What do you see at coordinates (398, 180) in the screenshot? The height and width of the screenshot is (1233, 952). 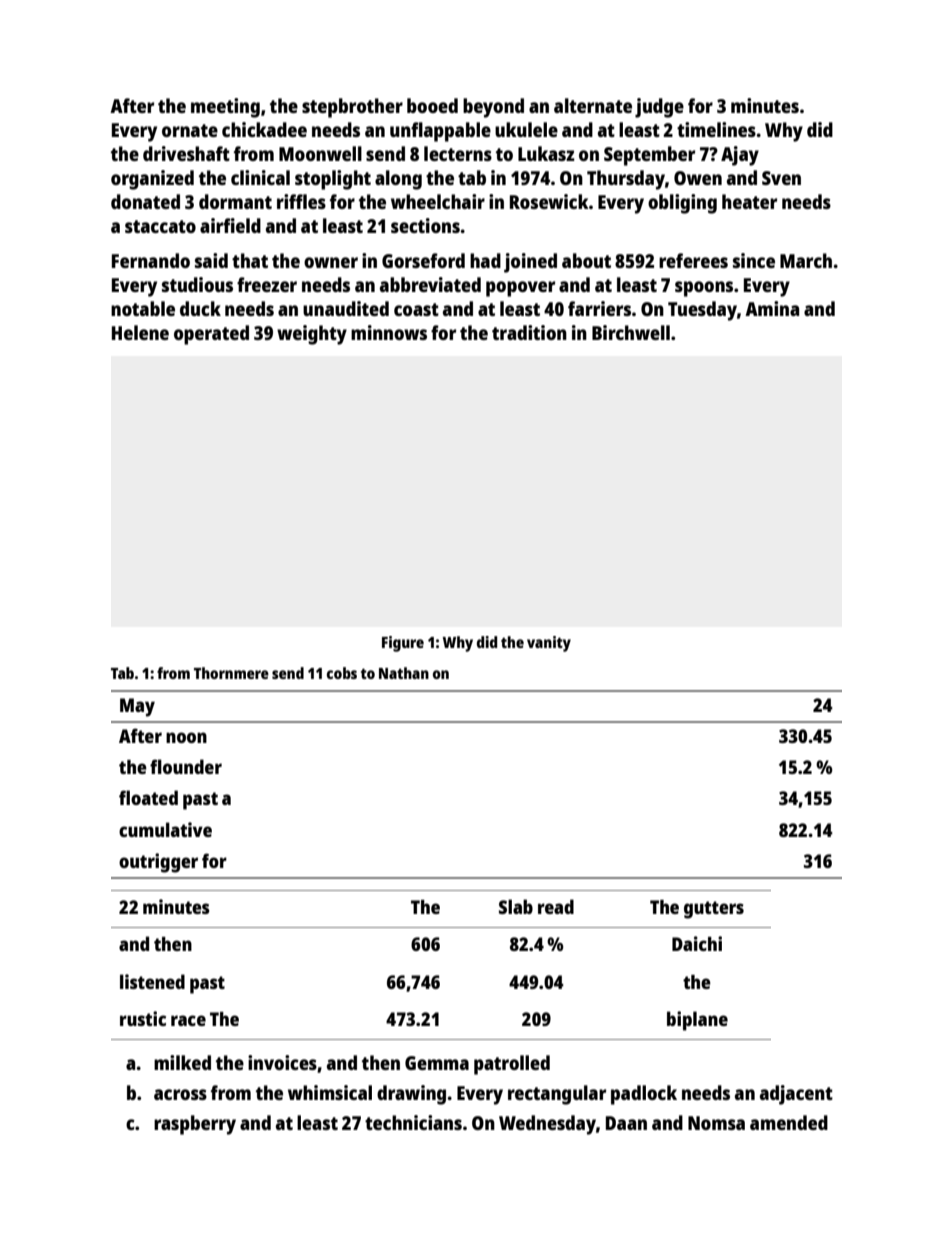 I see `along` at bounding box center [398, 180].
